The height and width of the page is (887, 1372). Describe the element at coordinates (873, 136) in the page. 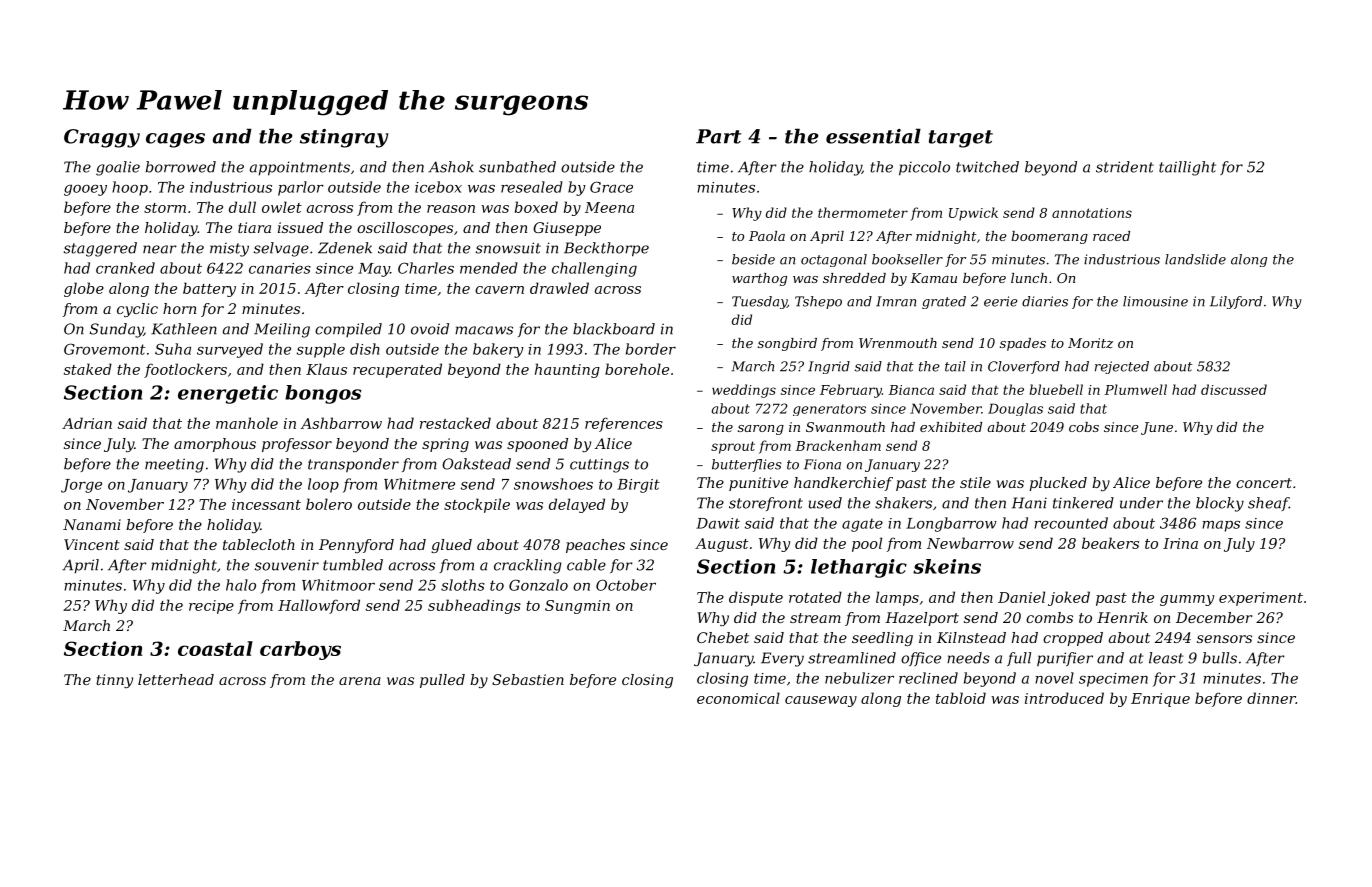

I see `essential` at that location.
